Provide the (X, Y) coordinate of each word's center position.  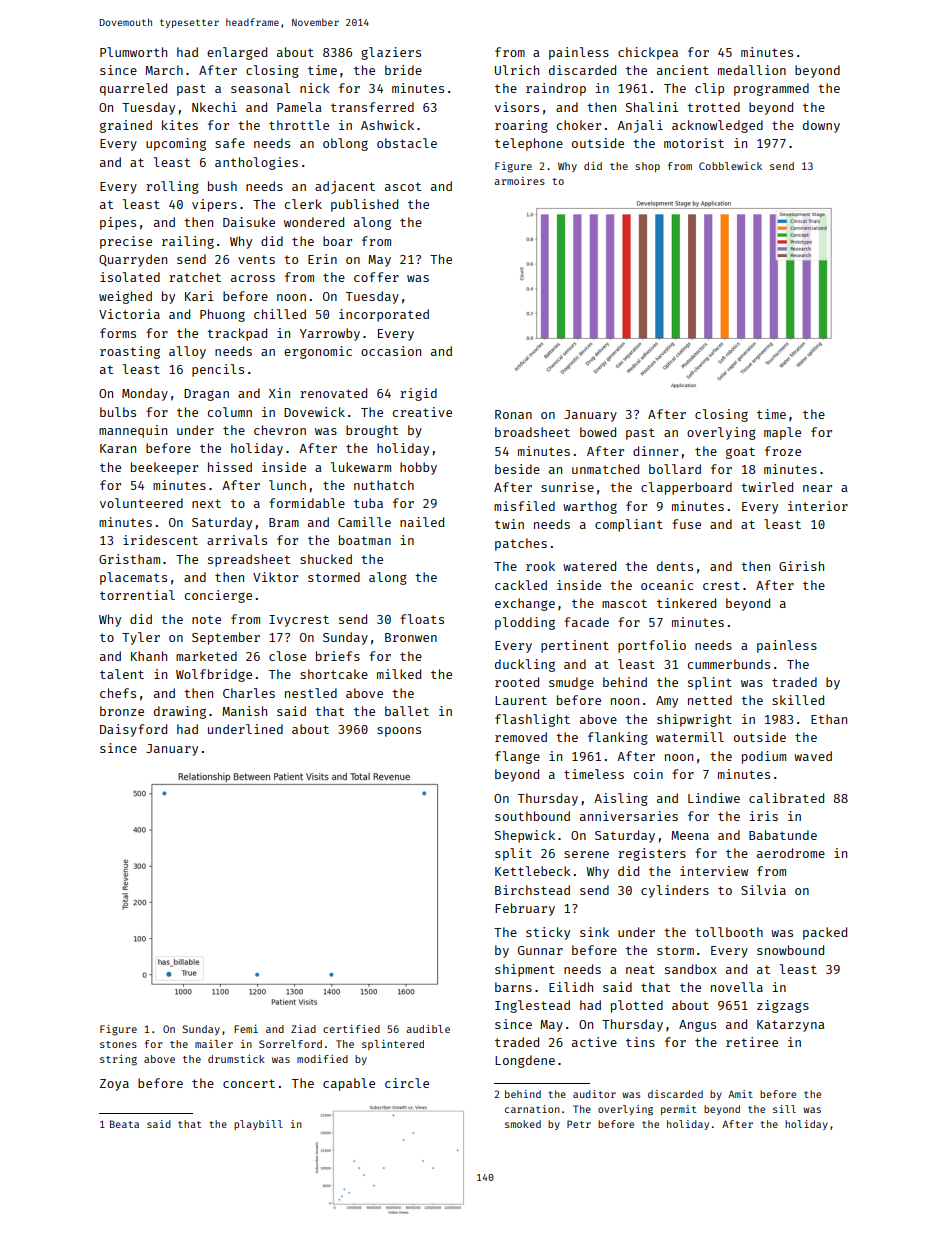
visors (517, 107)
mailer (214, 1044)
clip (709, 89)
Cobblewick (730, 166)
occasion (391, 351)
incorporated (384, 315)
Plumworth (133, 52)
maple (782, 433)
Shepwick (525, 836)
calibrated (786, 798)
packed (825, 933)
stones (118, 1044)
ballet (407, 711)
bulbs (118, 412)
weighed (125, 297)
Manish (244, 711)
